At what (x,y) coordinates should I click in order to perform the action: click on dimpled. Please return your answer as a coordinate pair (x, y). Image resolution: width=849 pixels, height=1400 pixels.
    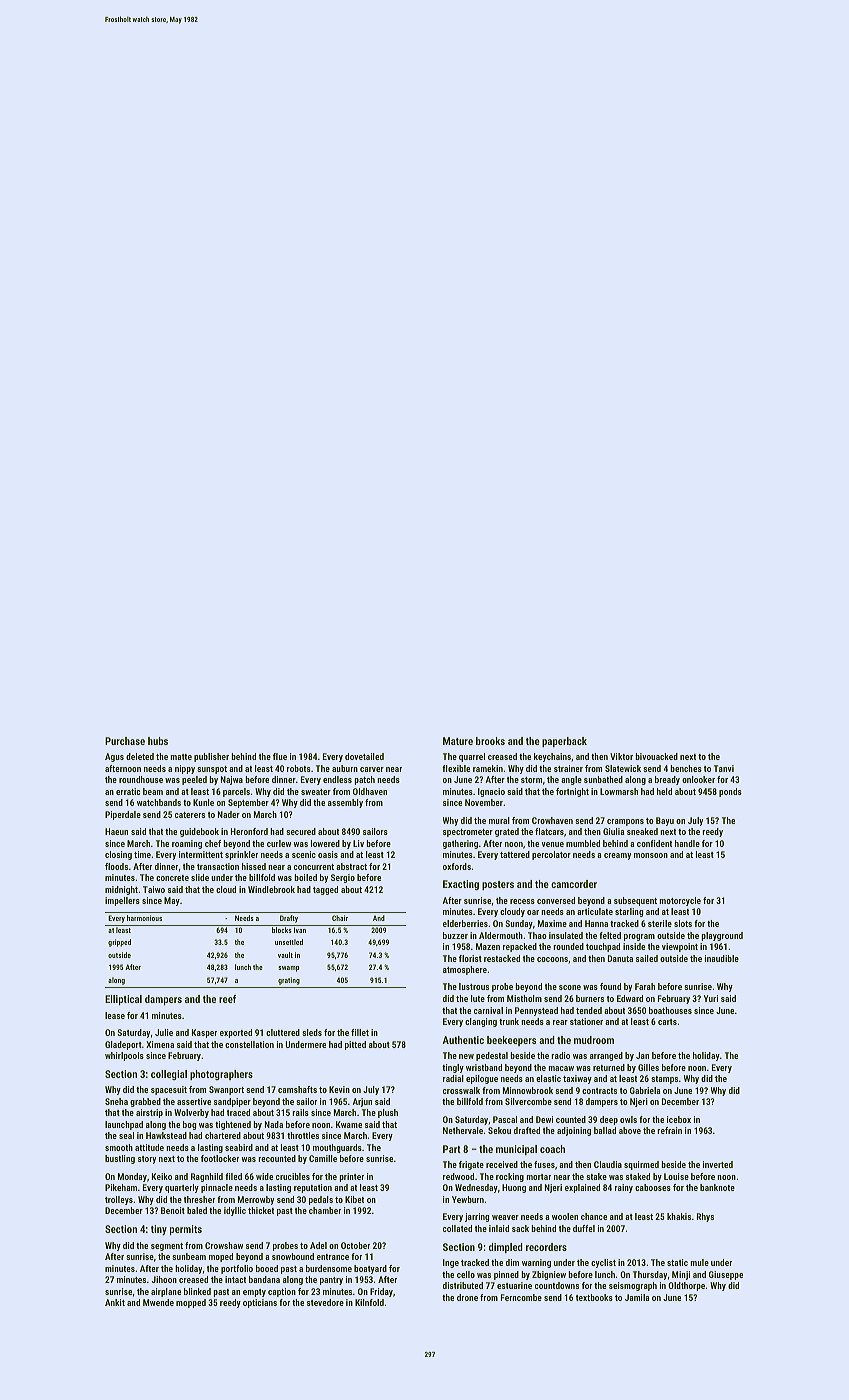
    Looking at the image, I should click on (506, 1248).
